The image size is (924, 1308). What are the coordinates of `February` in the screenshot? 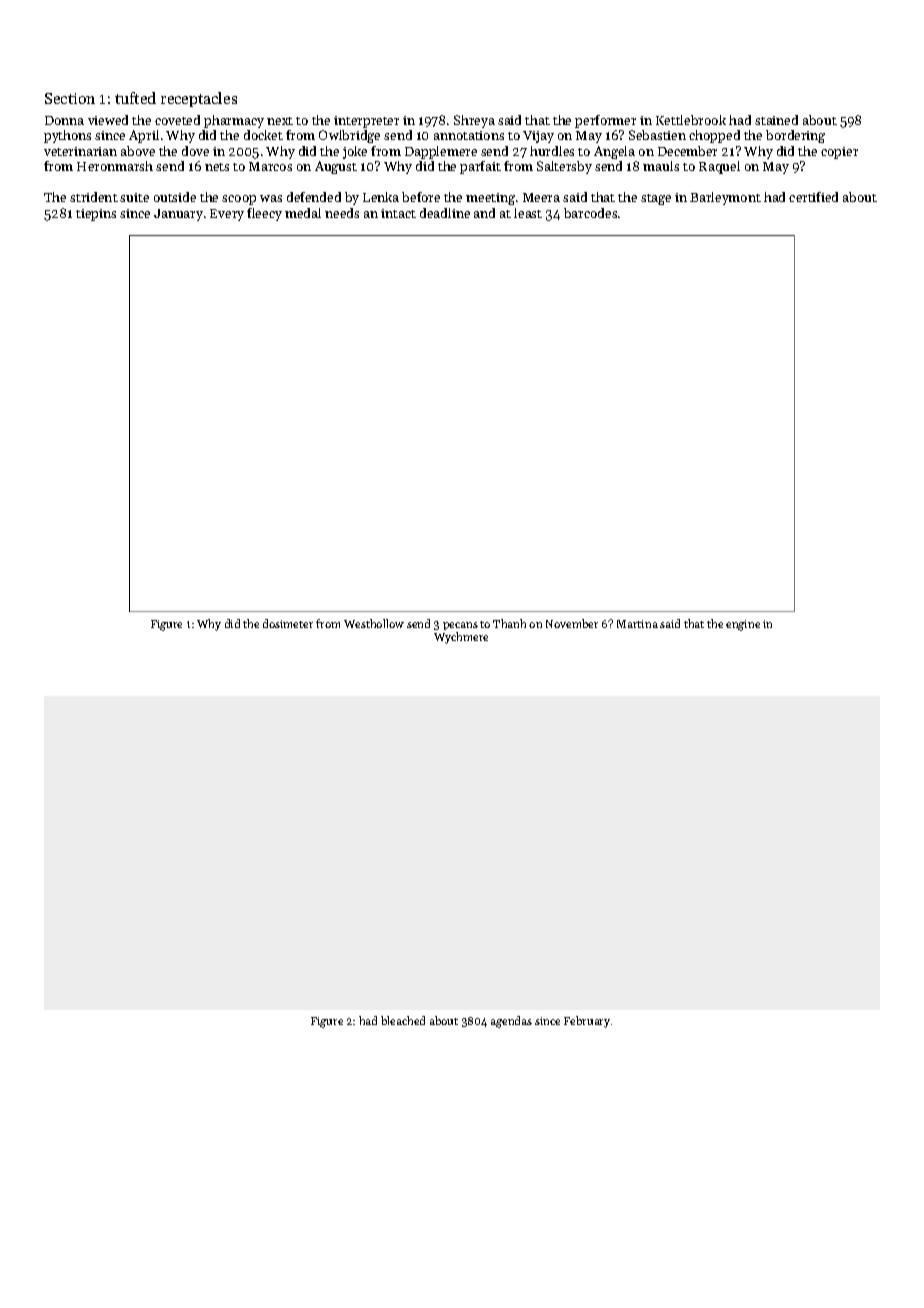 It's located at (587, 1022).
